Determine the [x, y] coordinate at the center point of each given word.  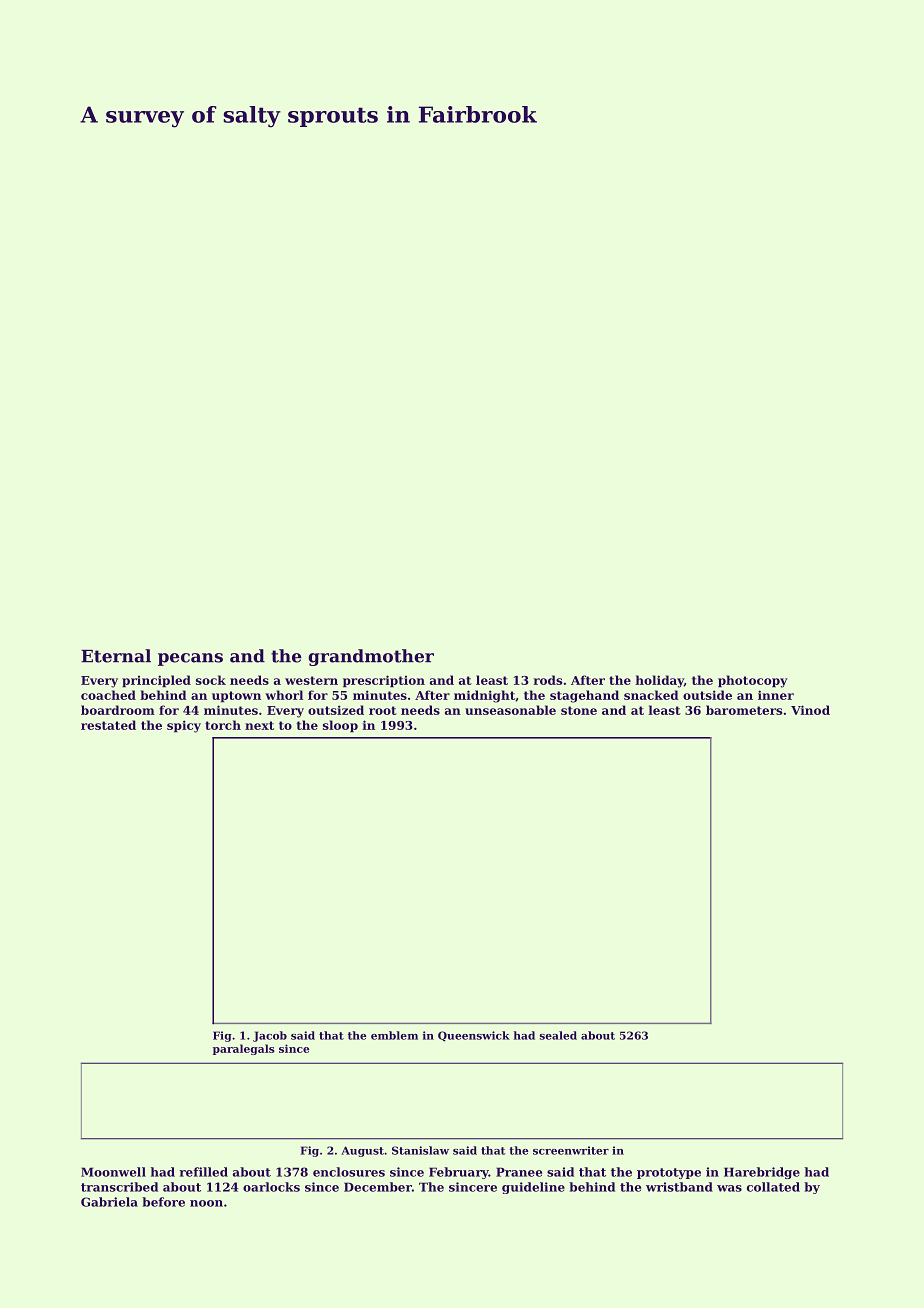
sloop [340, 726]
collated [773, 1187]
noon [206, 1203]
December [378, 1187]
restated [108, 725]
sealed [558, 1035]
